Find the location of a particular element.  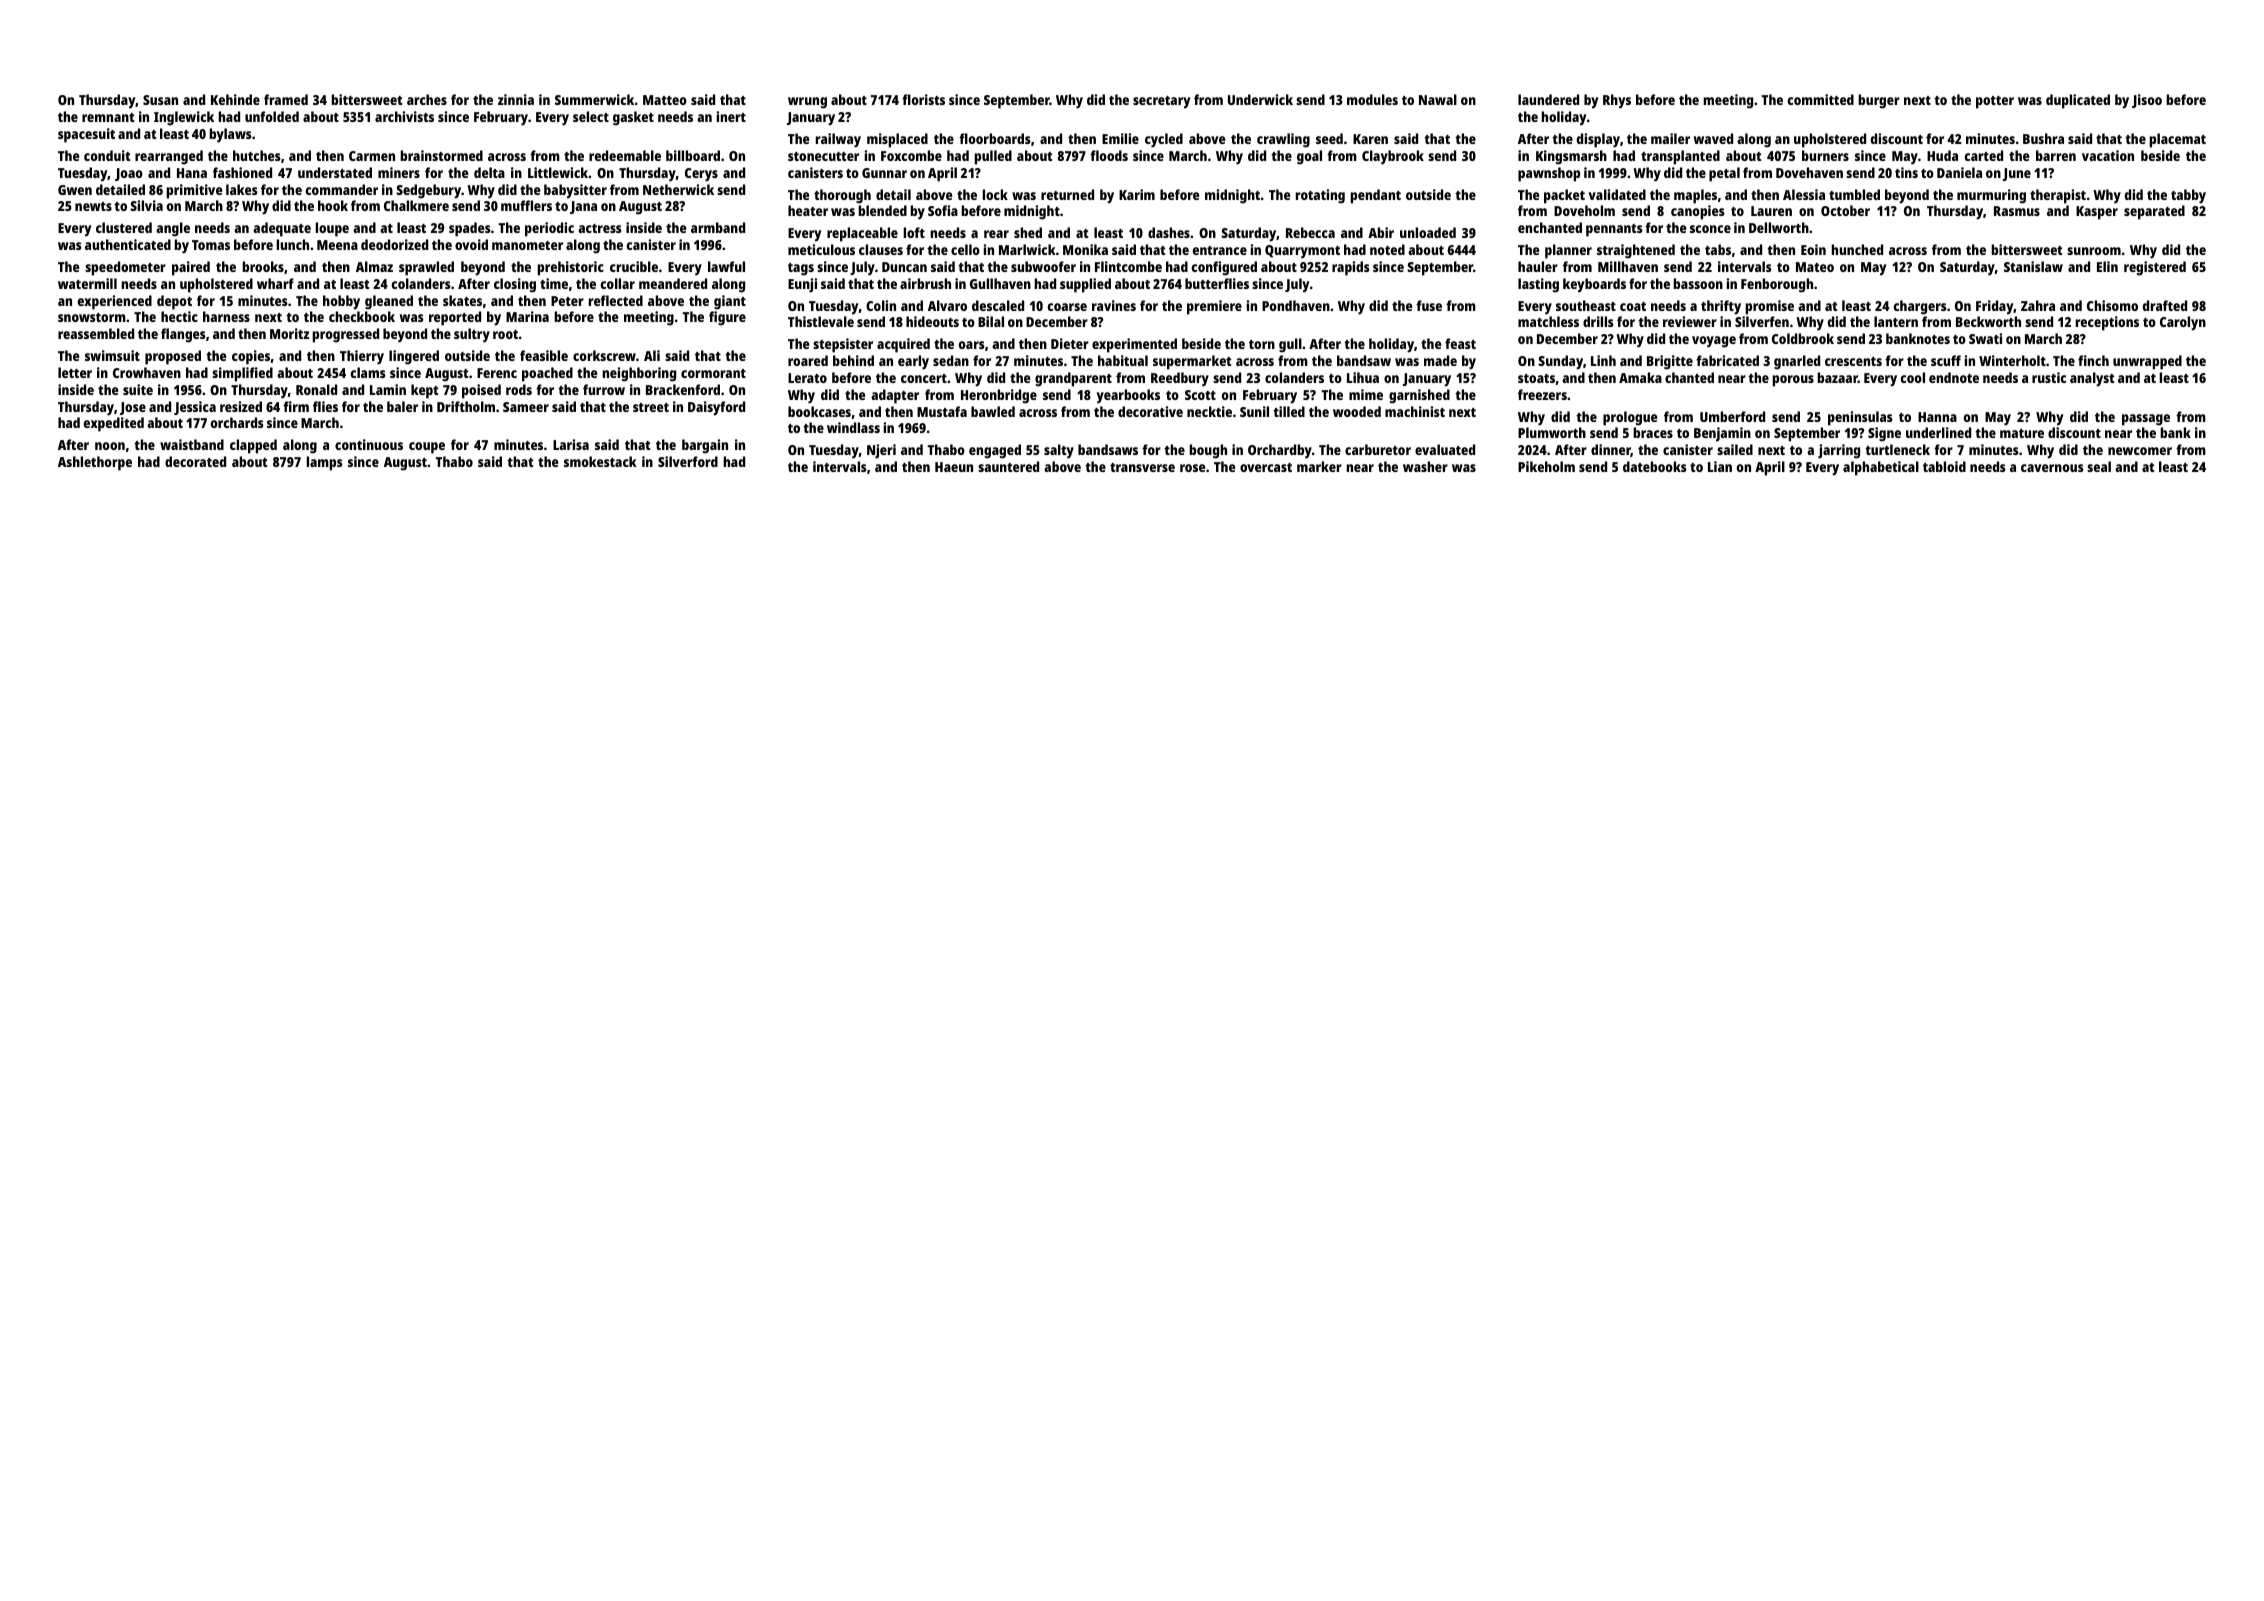

Mustafa is located at coordinates (942, 411).
